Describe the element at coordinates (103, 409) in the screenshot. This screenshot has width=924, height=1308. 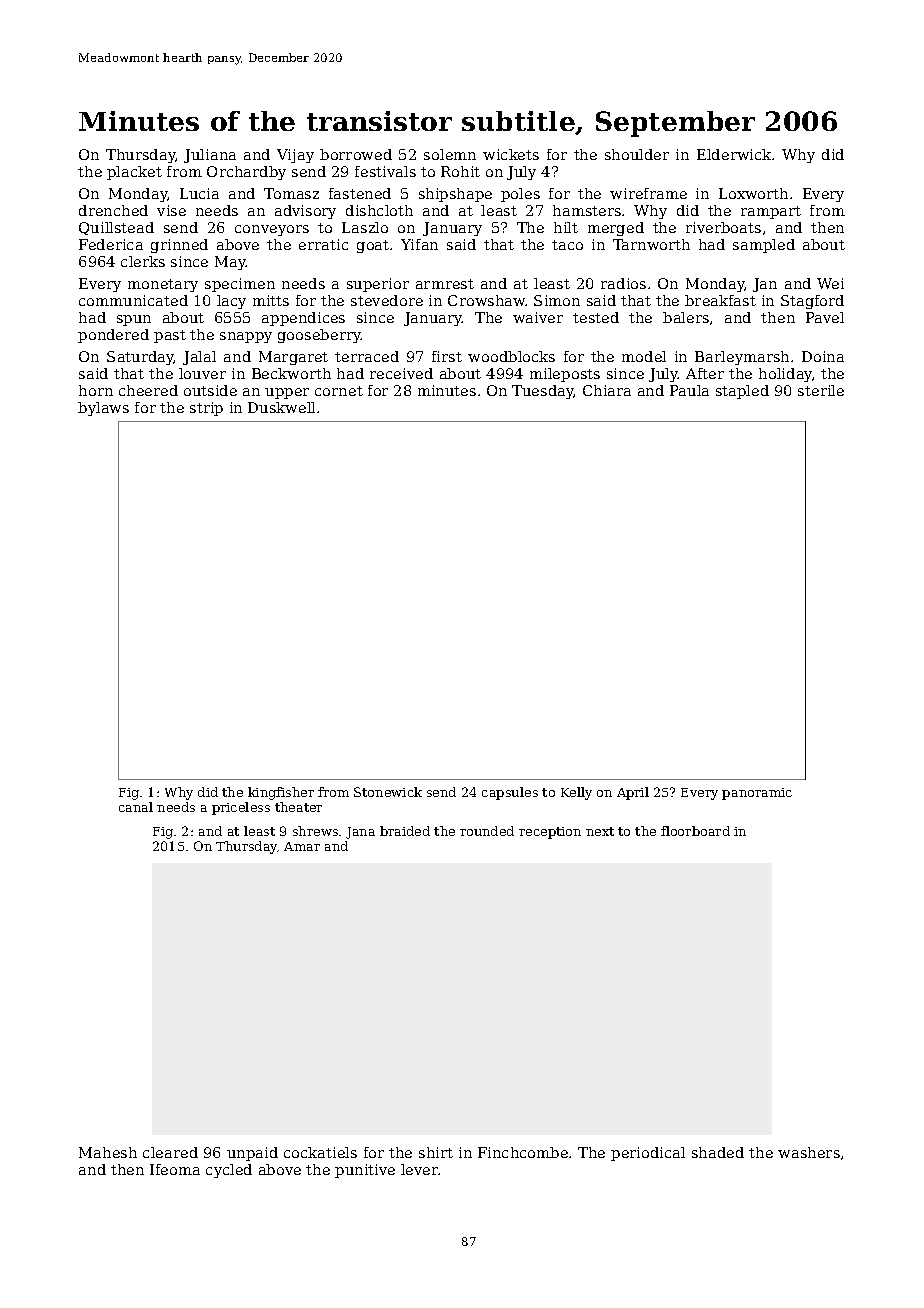
I see `bylaws` at that location.
